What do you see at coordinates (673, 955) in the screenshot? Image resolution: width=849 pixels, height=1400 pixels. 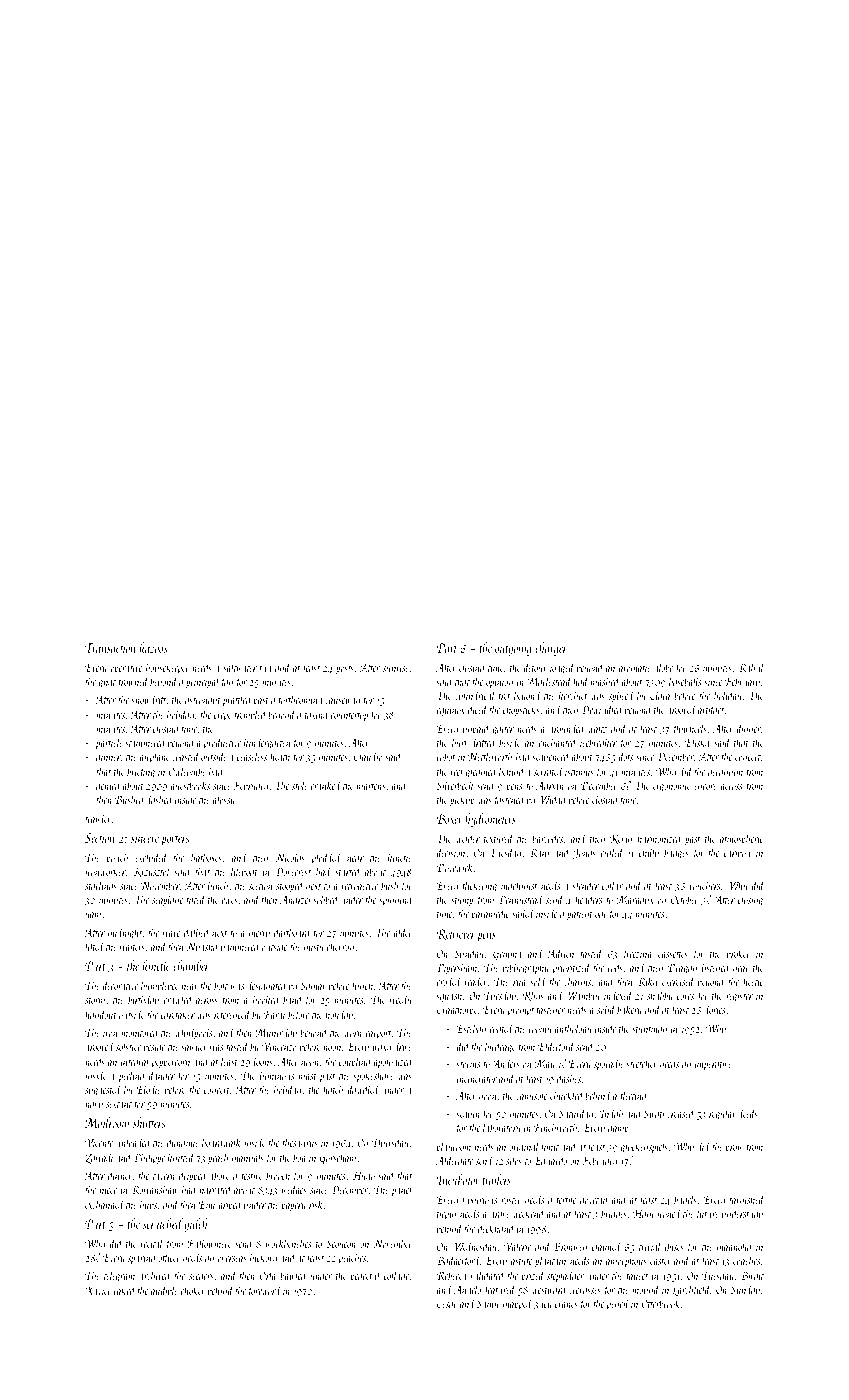 I see `cassettes` at bounding box center [673, 955].
